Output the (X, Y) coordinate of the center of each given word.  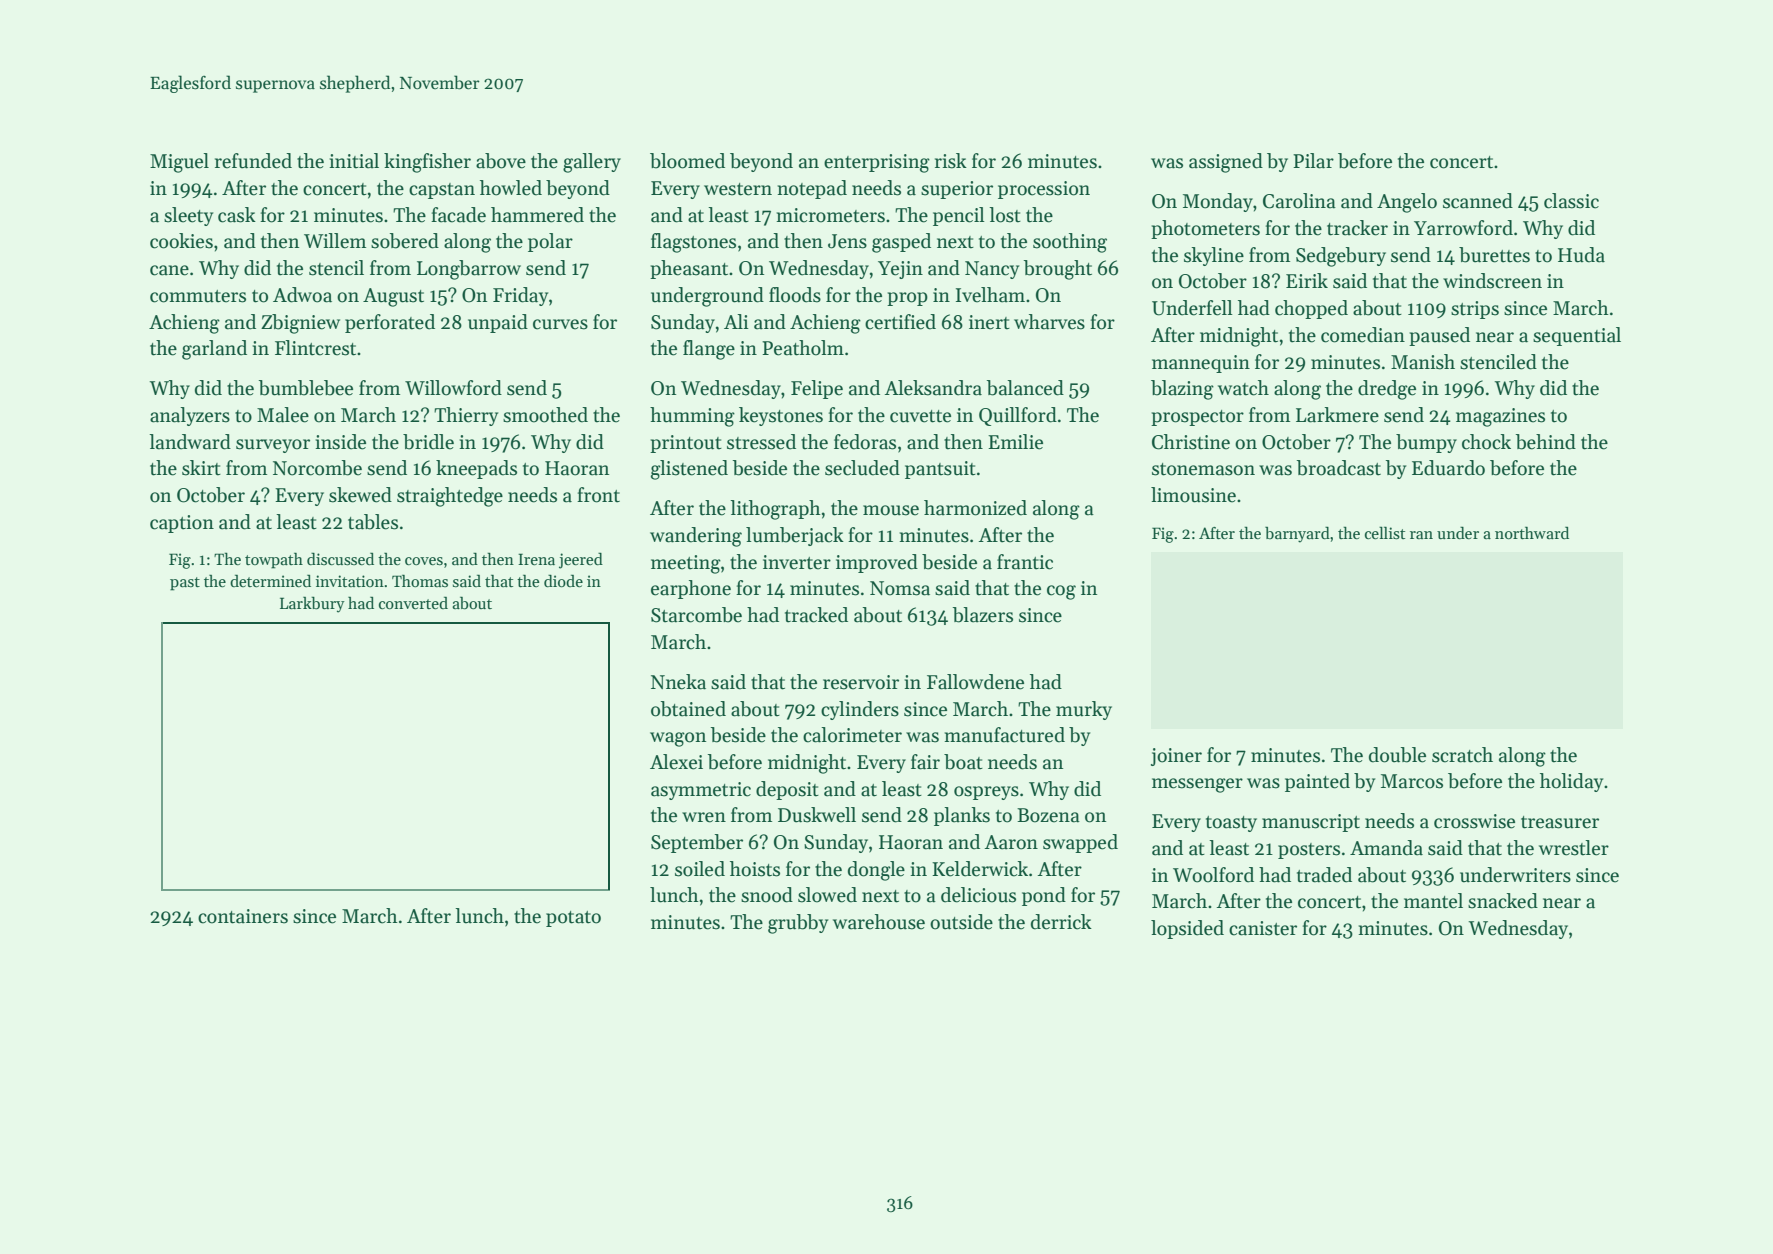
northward (1532, 532)
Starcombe (696, 615)
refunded (253, 161)
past (185, 584)
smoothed (545, 415)
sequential (1577, 336)
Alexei (676, 762)
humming (692, 417)
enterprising (877, 163)
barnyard (1297, 534)
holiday (1571, 782)
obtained (688, 709)
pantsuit (940, 470)
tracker (1357, 228)
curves (560, 324)
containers (243, 916)
